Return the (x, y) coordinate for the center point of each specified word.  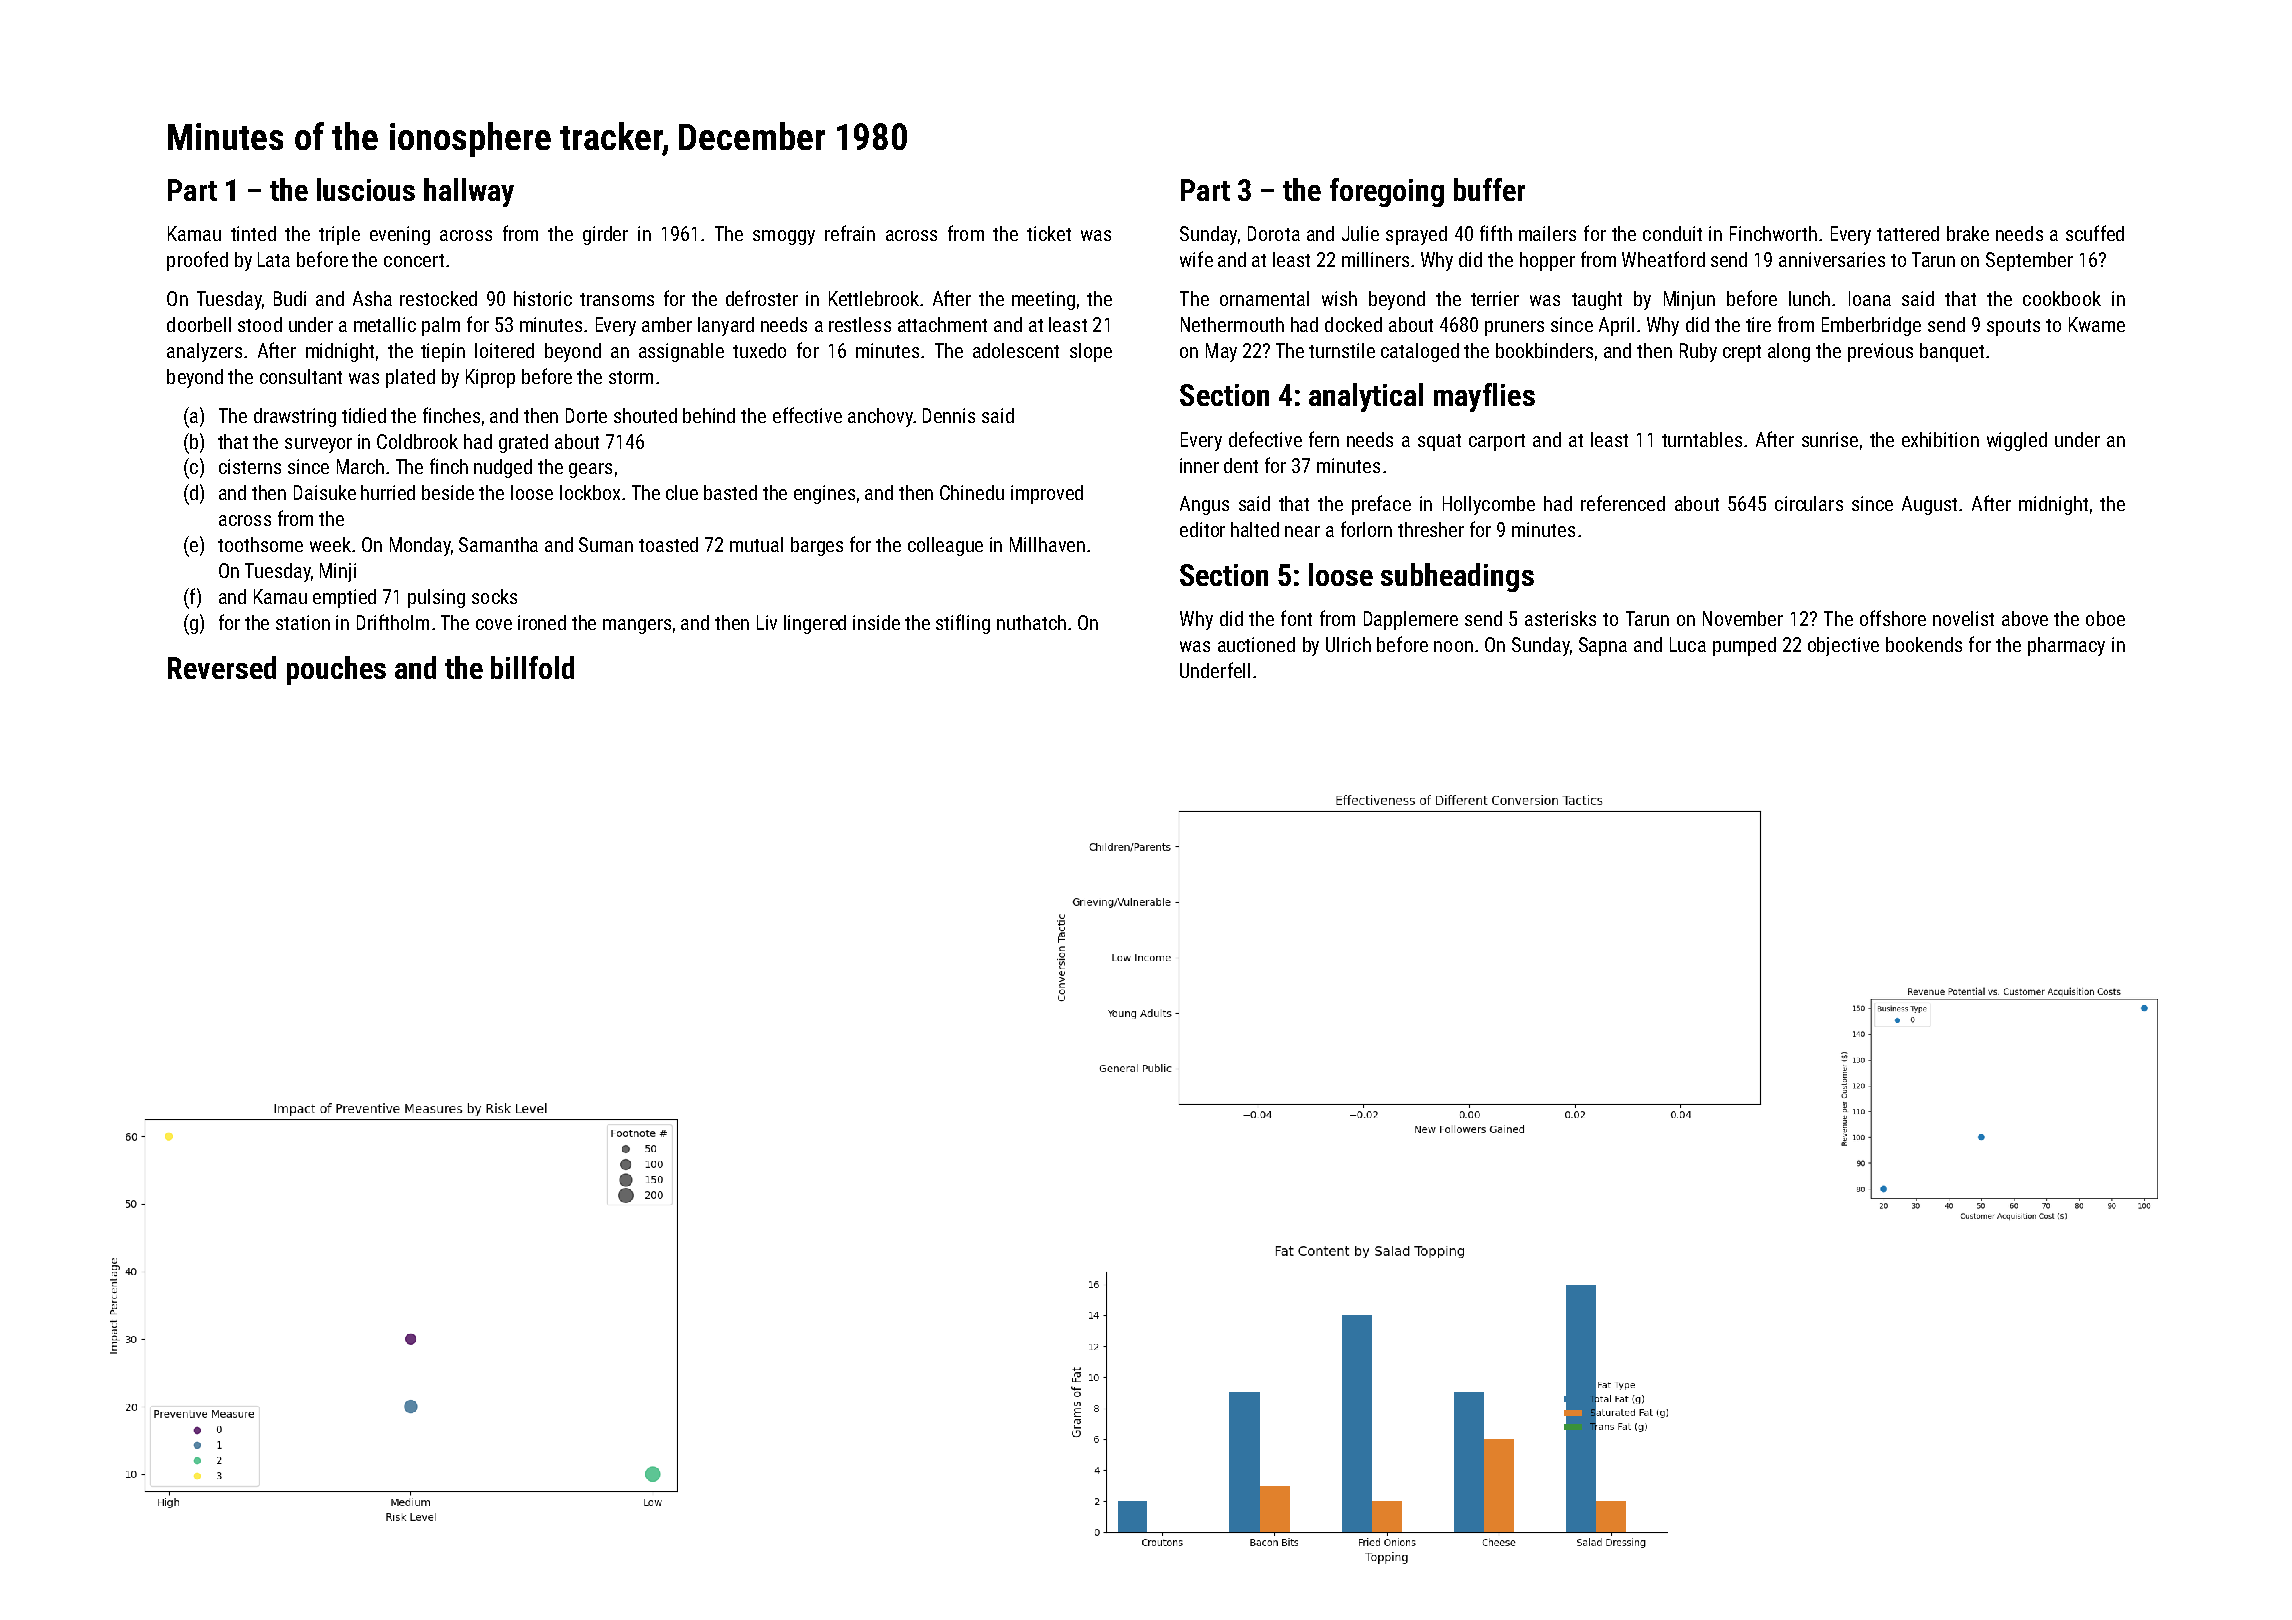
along (1789, 352)
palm (441, 326)
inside (876, 622)
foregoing (1387, 192)
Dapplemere (1411, 620)
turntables (1702, 439)
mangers (637, 626)
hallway (469, 192)
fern (1324, 439)
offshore (1893, 618)
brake (1968, 233)
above (2025, 618)
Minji (338, 572)
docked (1353, 324)
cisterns (250, 466)
